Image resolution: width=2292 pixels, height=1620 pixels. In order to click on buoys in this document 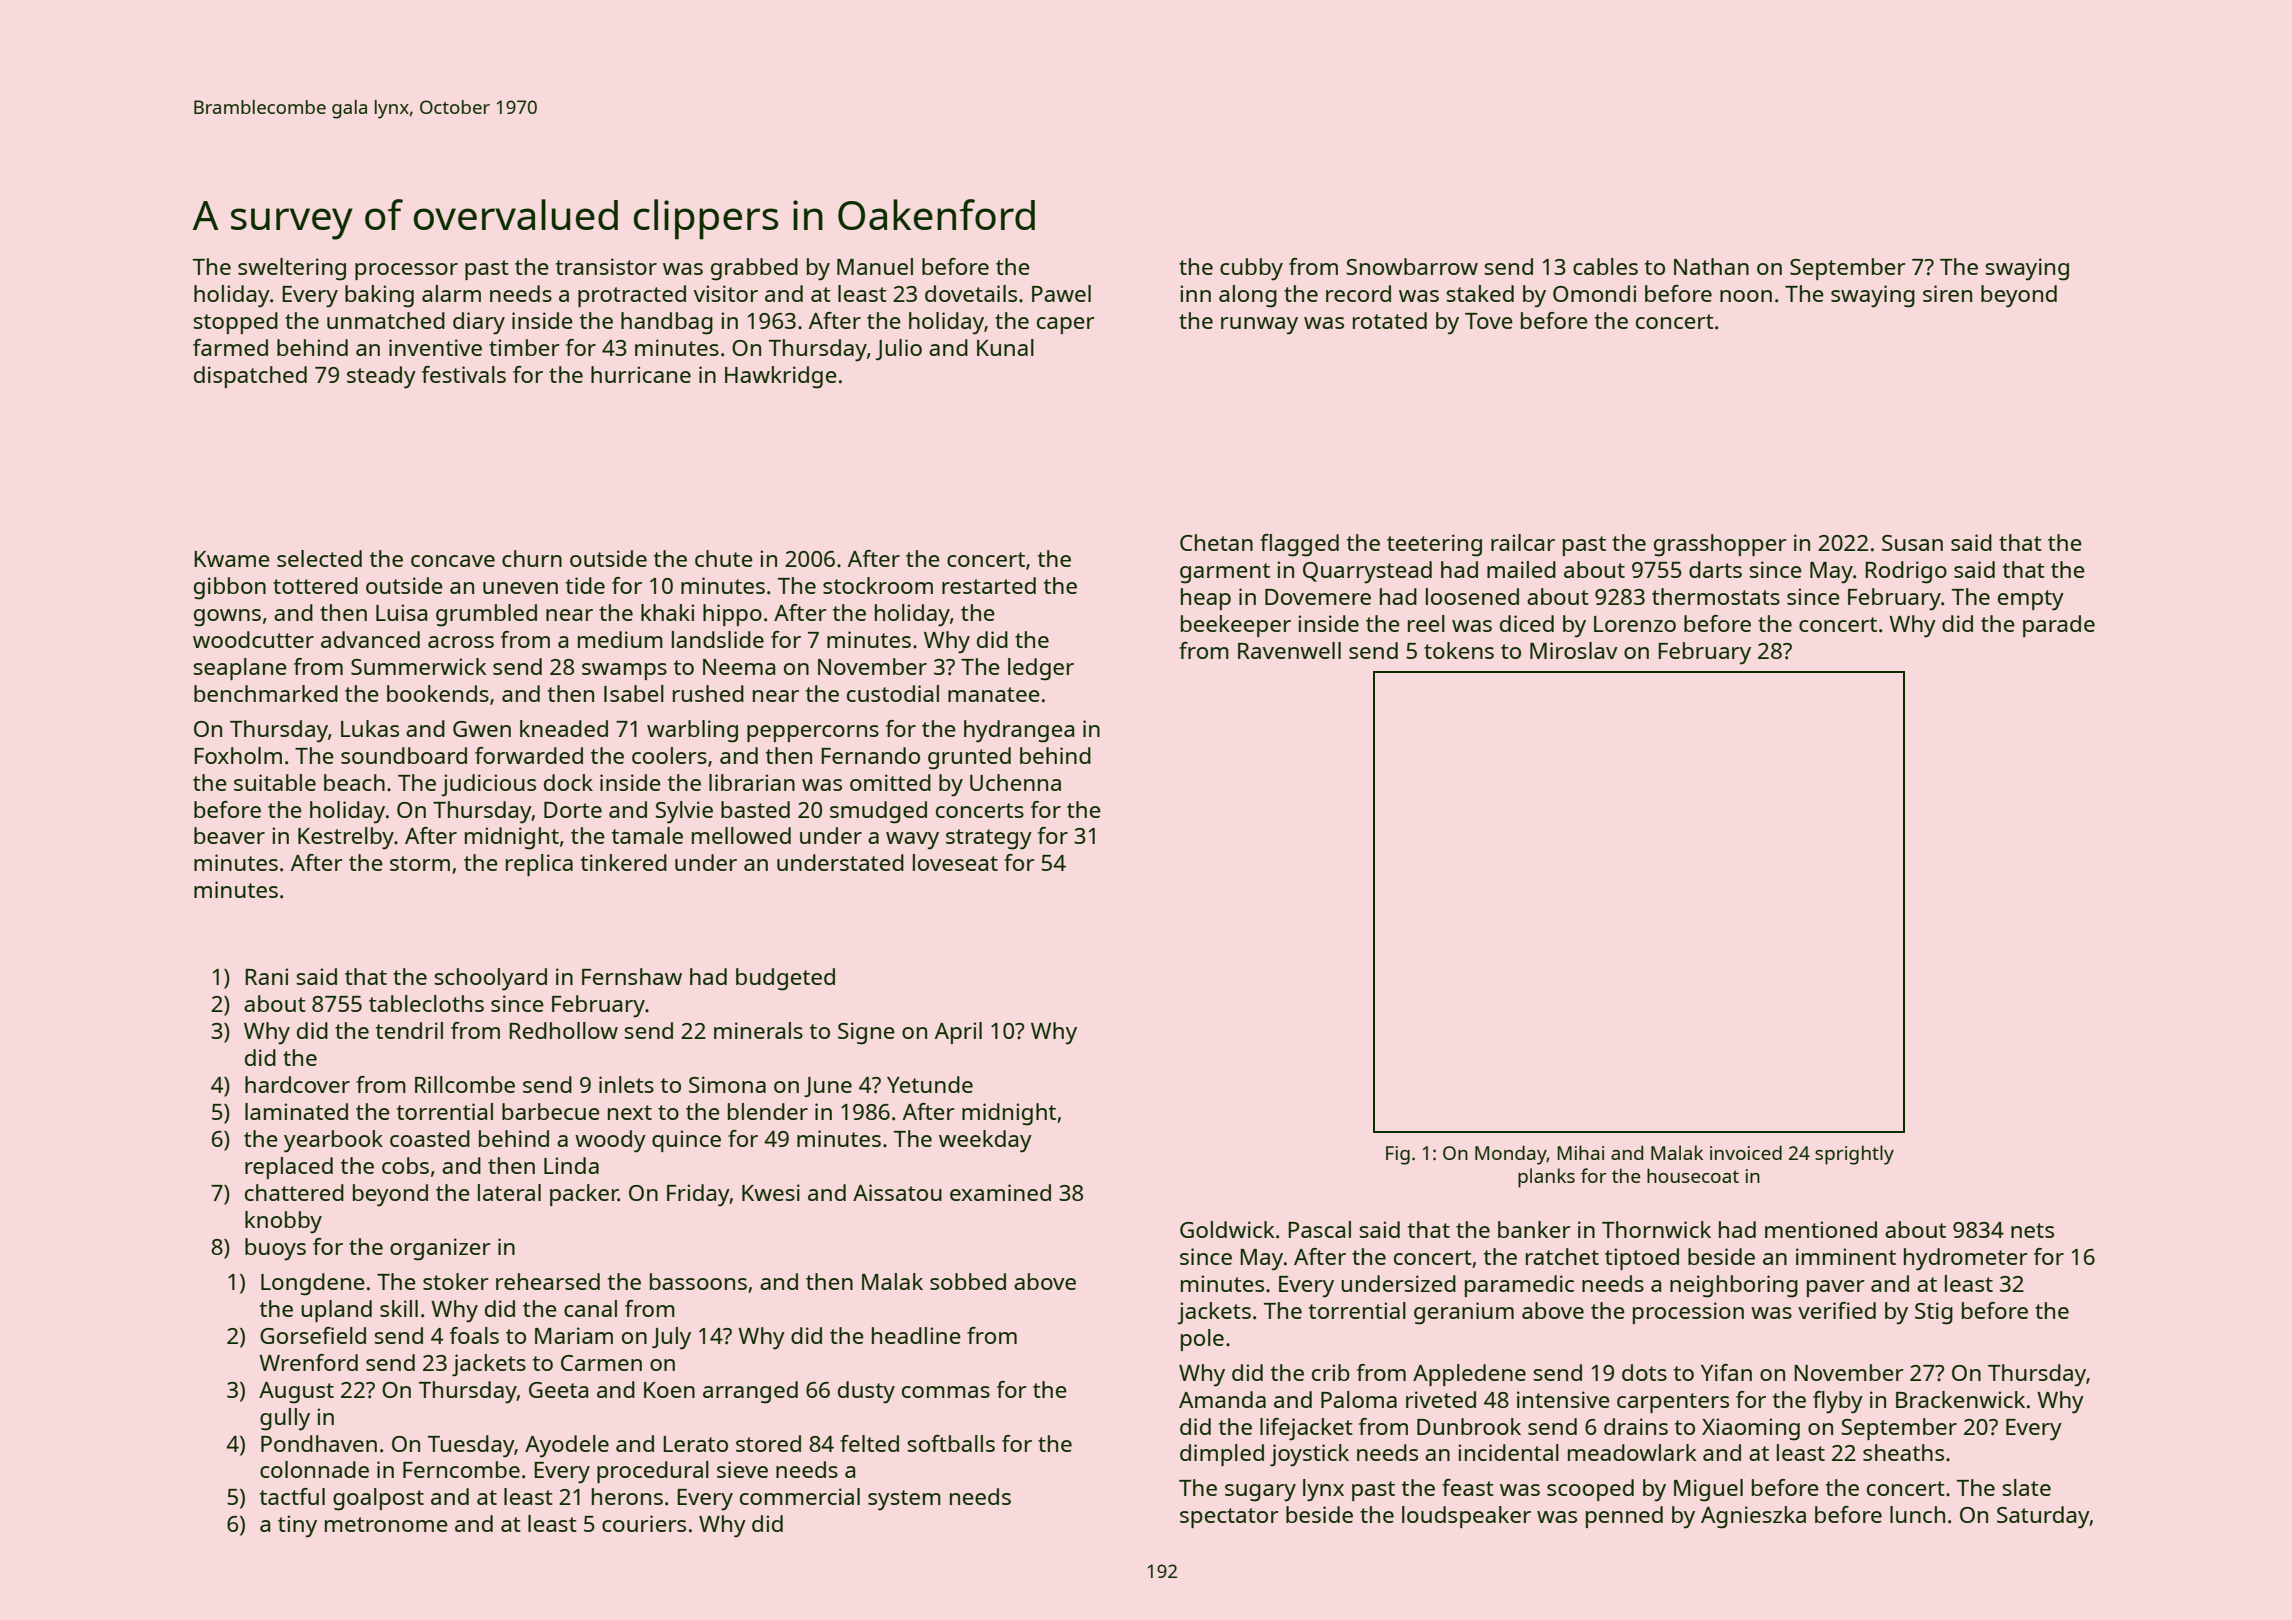, I will do `click(275, 1249)`.
